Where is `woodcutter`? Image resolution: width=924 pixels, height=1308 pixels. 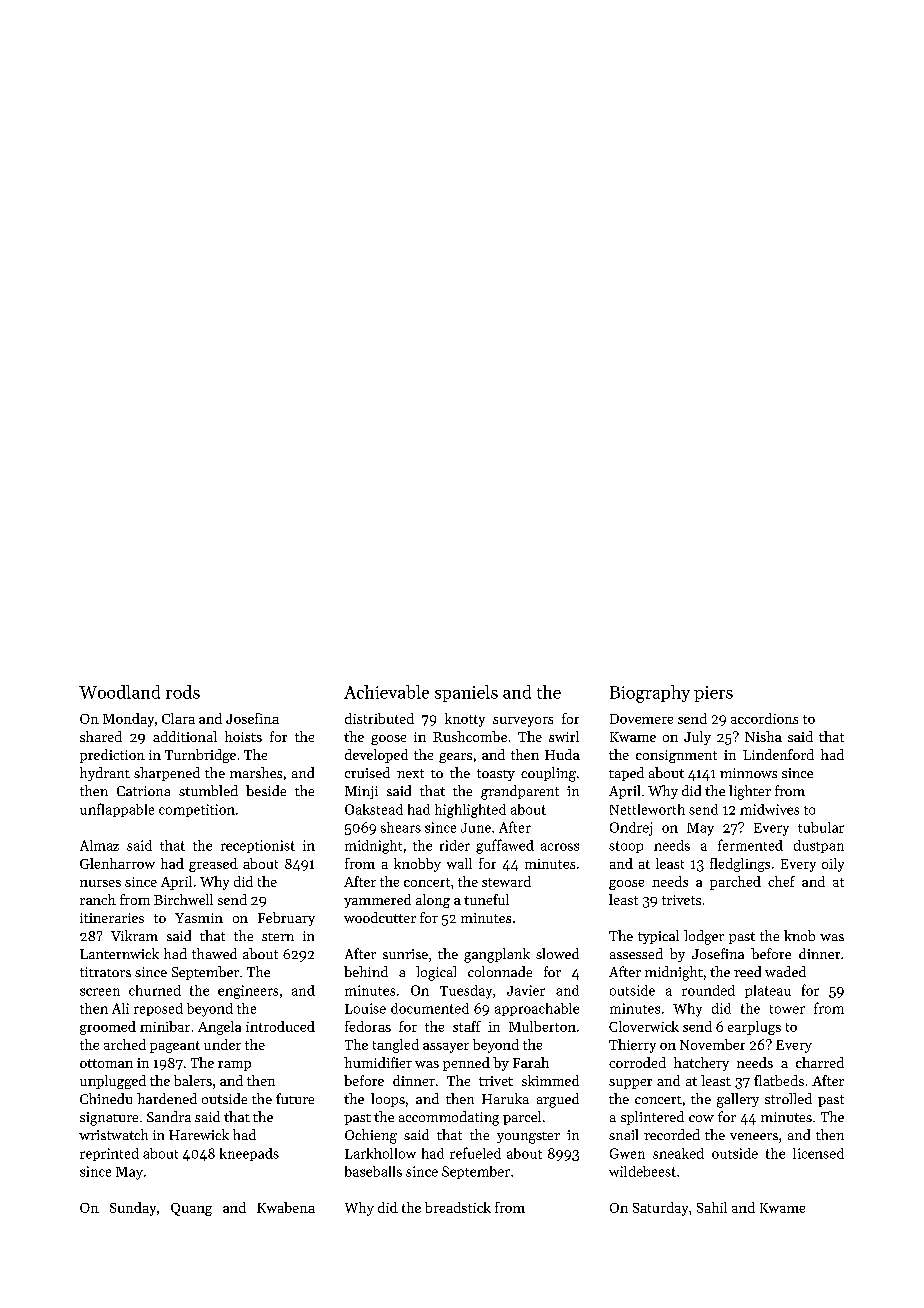 woodcutter is located at coordinates (380, 917).
